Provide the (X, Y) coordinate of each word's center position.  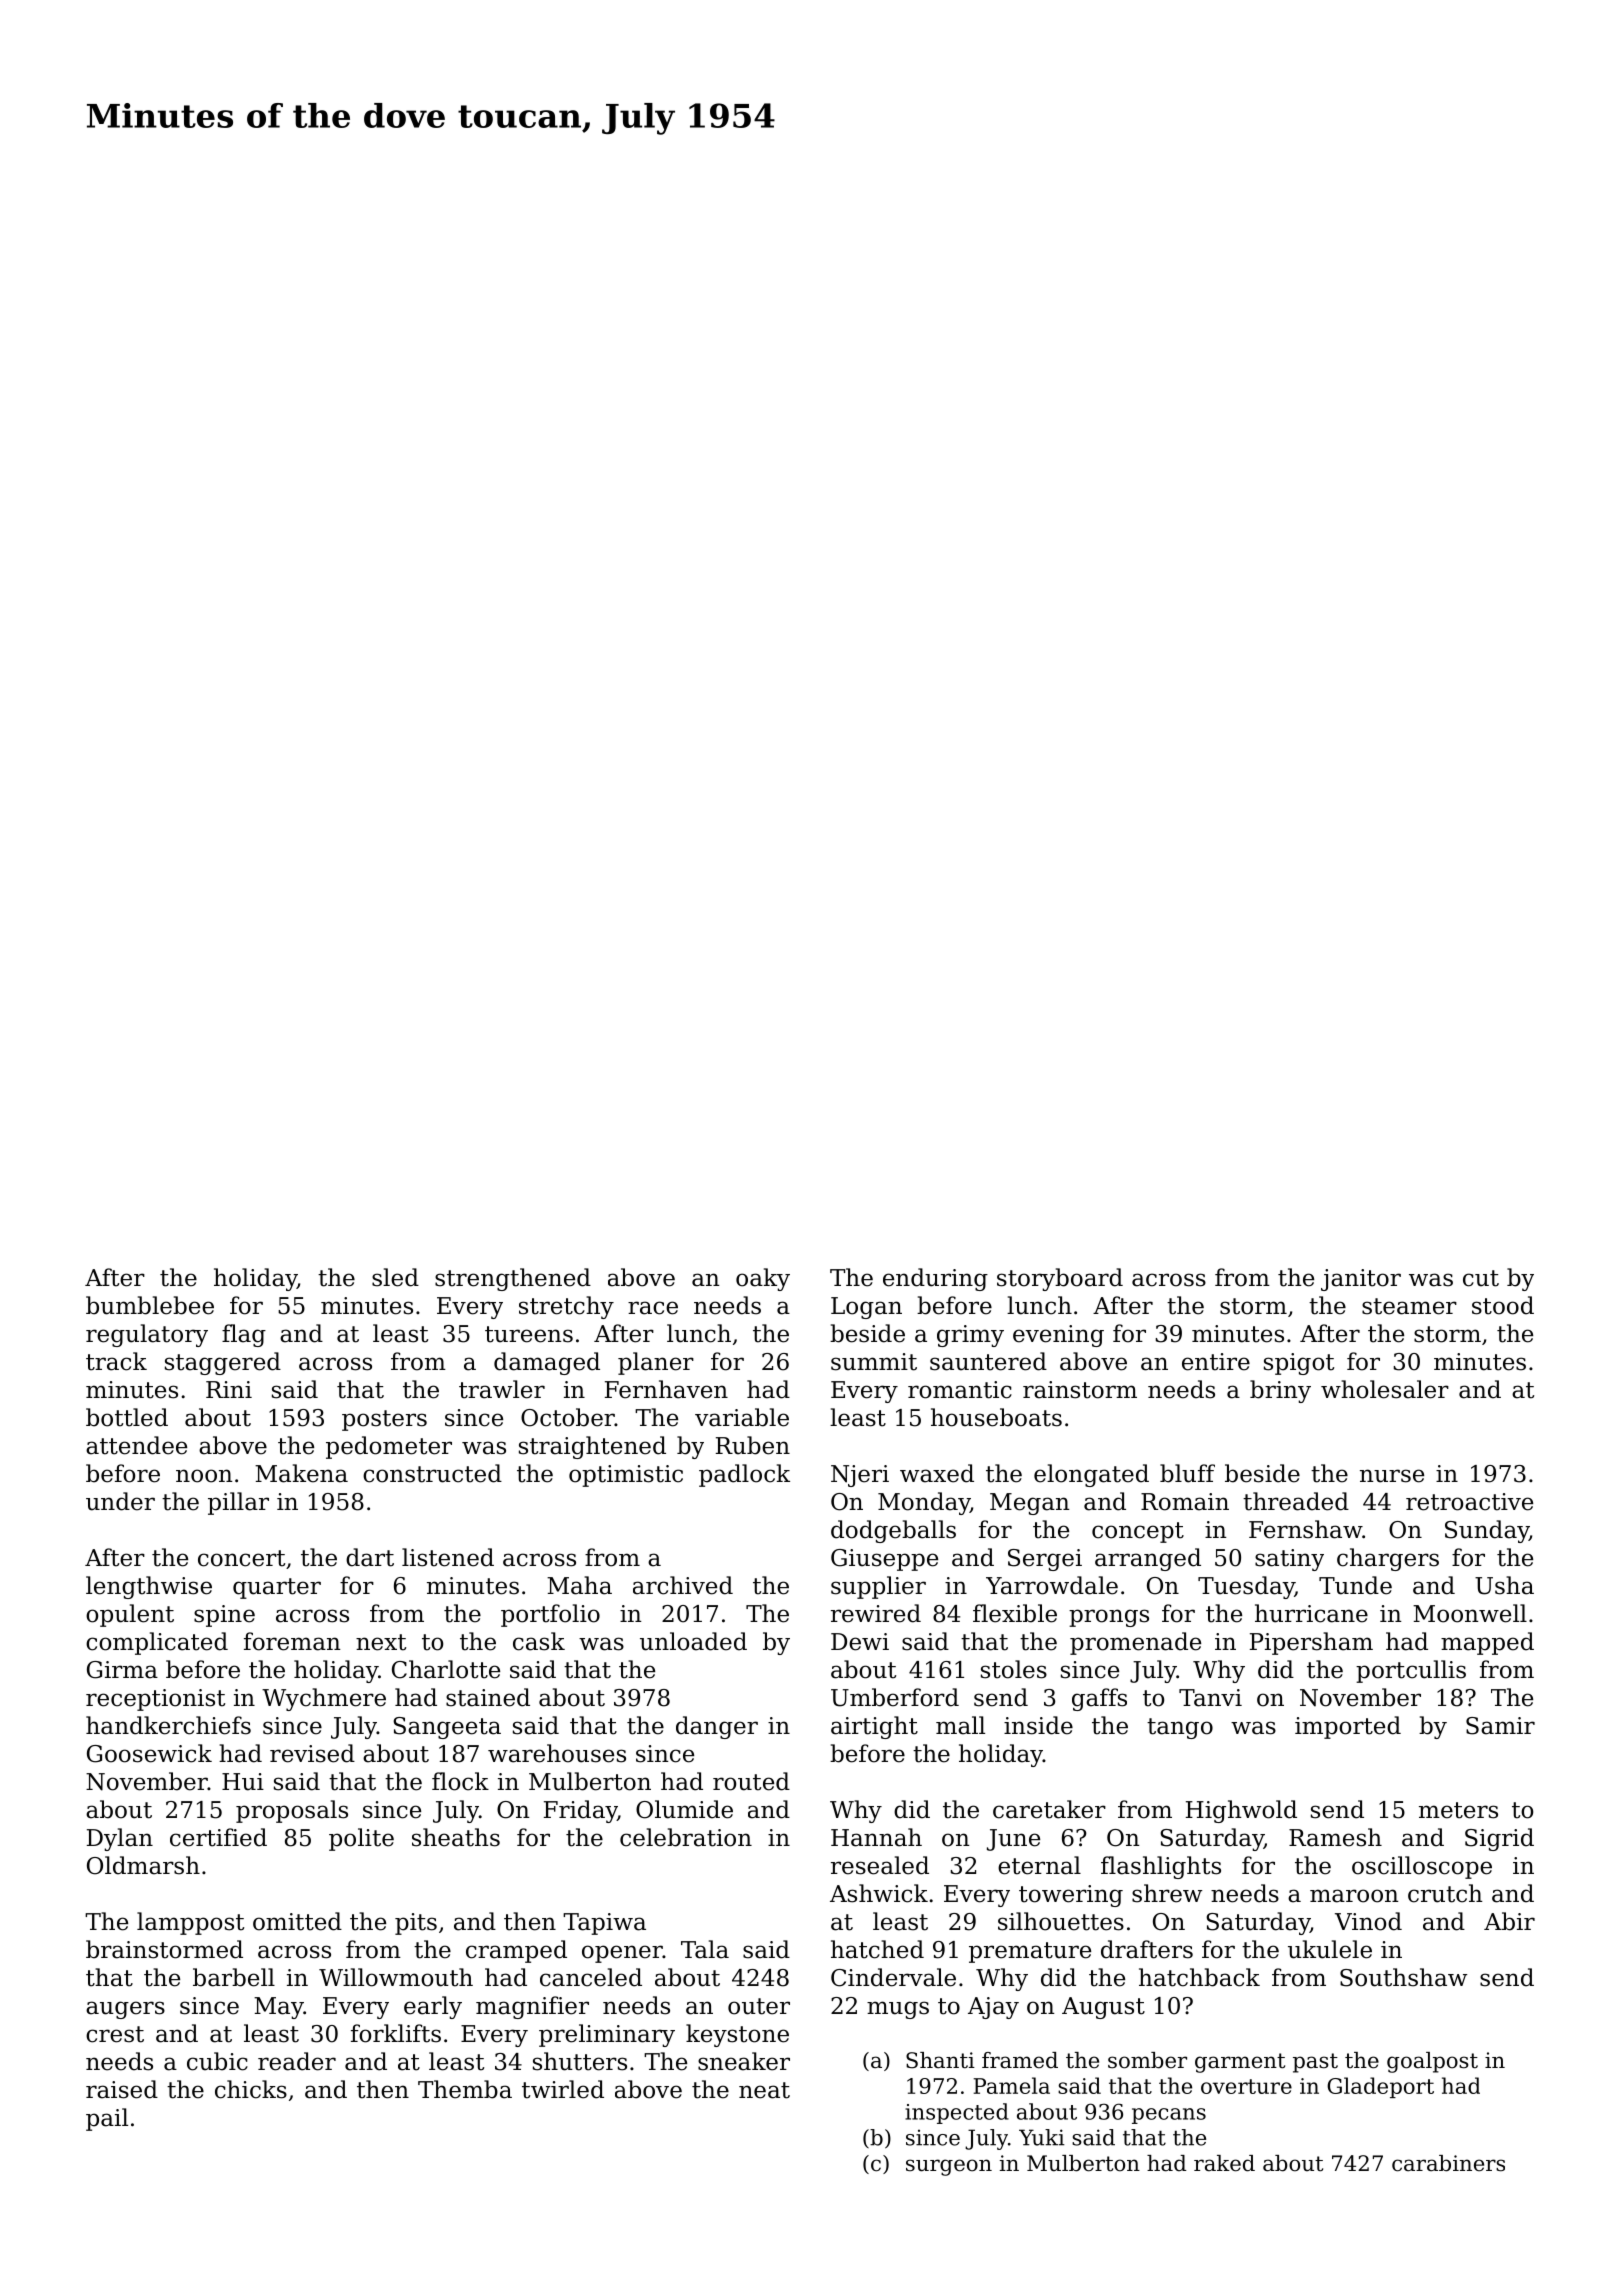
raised (122, 2089)
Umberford (895, 1697)
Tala (705, 1949)
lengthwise (149, 1587)
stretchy (566, 1307)
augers (125, 2010)
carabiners (1448, 2163)
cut (1481, 1278)
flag (244, 1335)
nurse (1392, 1476)
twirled (563, 2089)
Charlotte (446, 1669)
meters (1458, 1810)
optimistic (626, 1476)
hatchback (1199, 1977)
